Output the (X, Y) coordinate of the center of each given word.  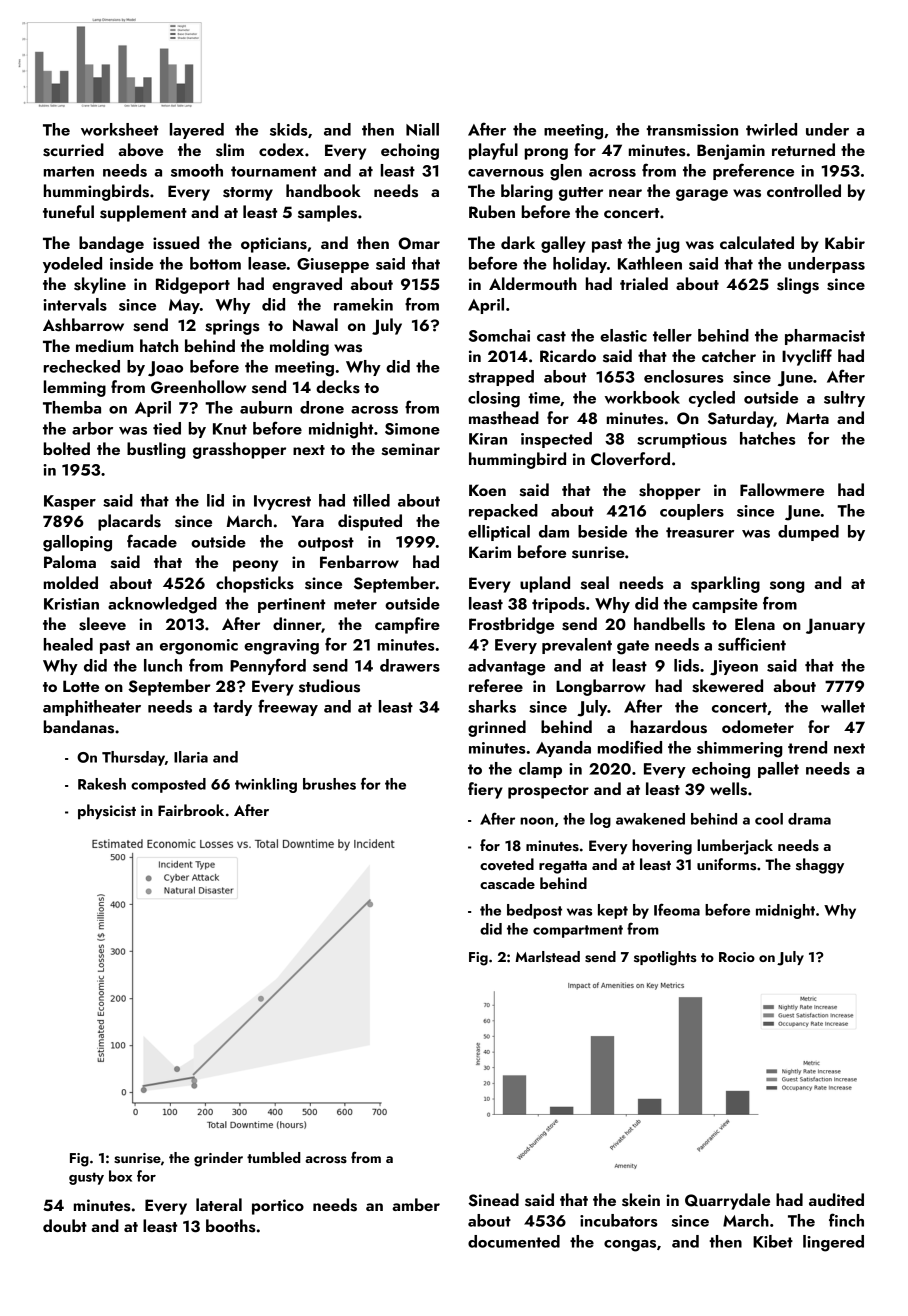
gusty (86, 1178)
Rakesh (102, 784)
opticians (274, 245)
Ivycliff (807, 357)
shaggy (820, 866)
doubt (65, 1225)
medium (105, 345)
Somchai (499, 335)
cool (769, 819)
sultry (844, 399)
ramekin (363, 304)
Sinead (493, 1200)
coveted (507, 864)
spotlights (665, 958)
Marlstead (547, 957)
